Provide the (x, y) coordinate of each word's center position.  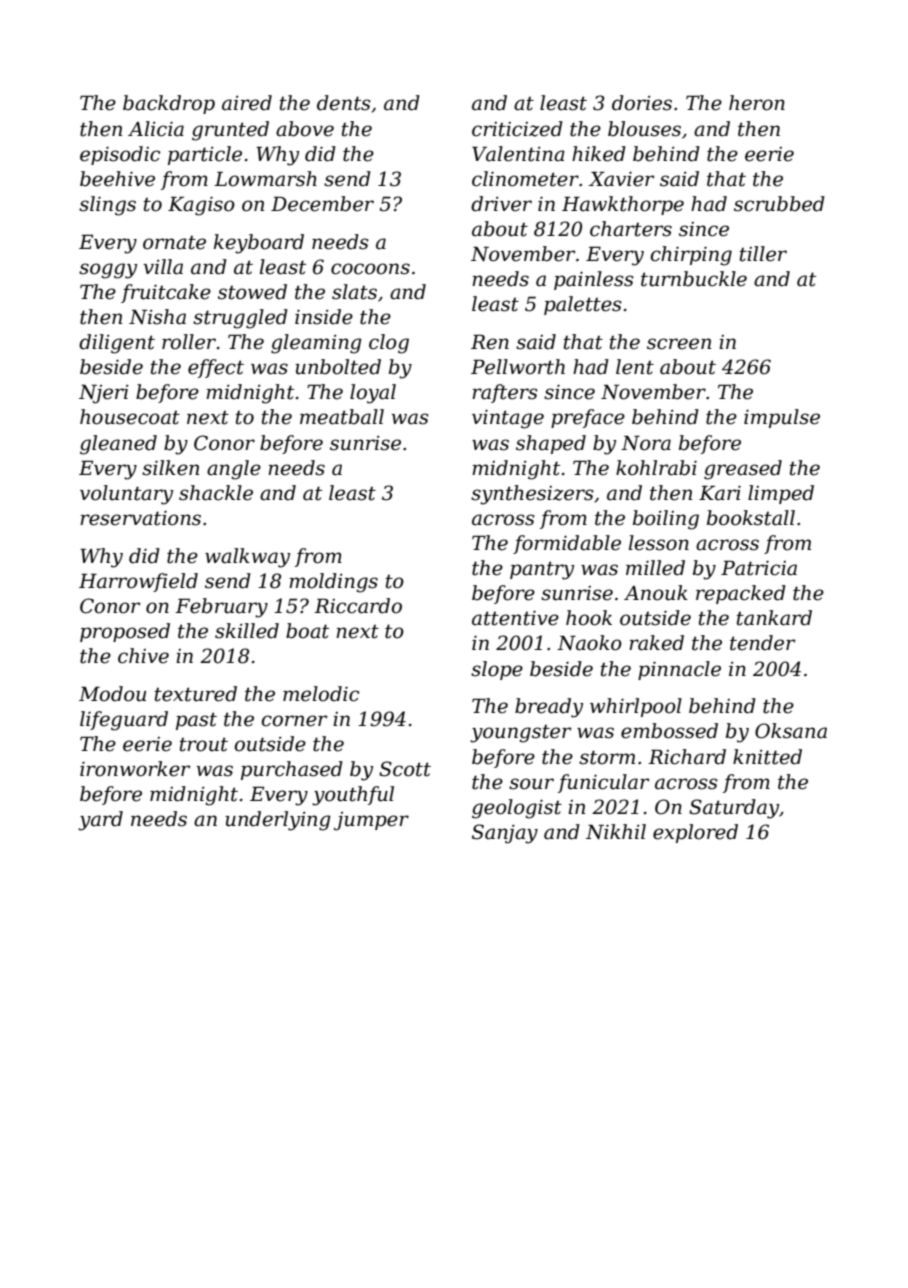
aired (247, 103)
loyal (373, 394)
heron (757, 103)
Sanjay (505, 834)
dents (343, 103)
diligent (117, 344)
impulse (782, 418)
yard (100, 821)
